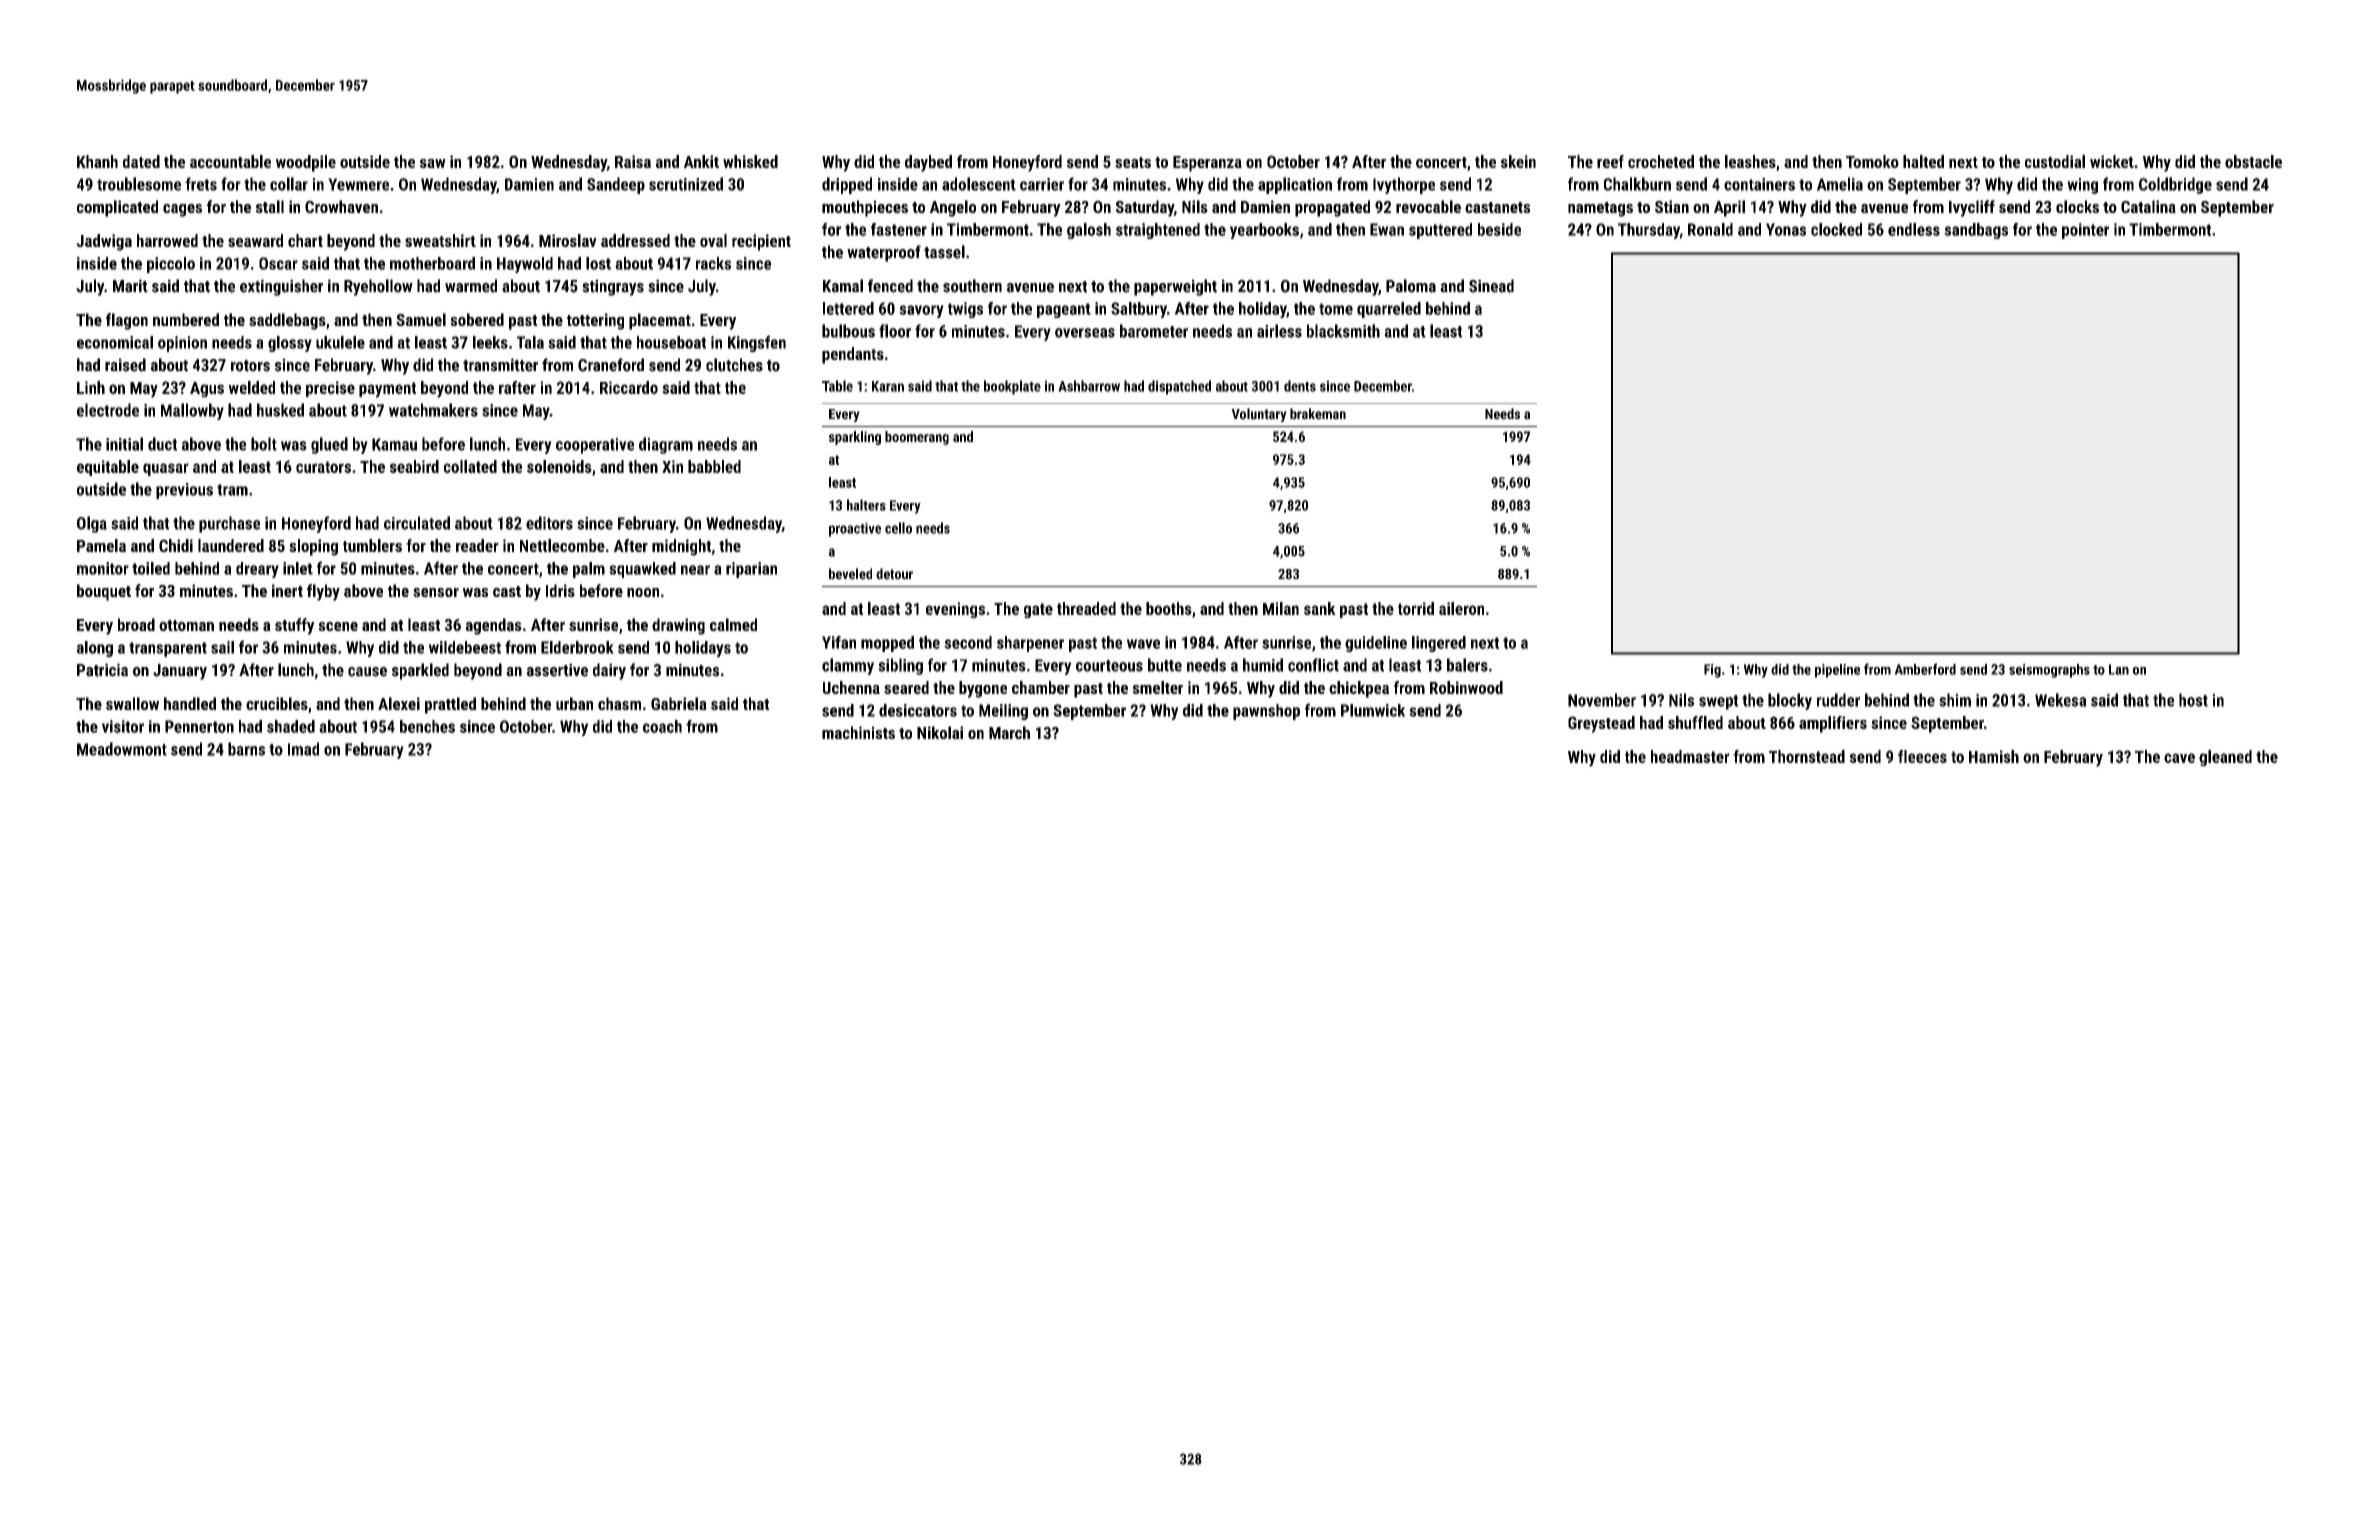  I want to click on woodpile, so click(306, 163).
